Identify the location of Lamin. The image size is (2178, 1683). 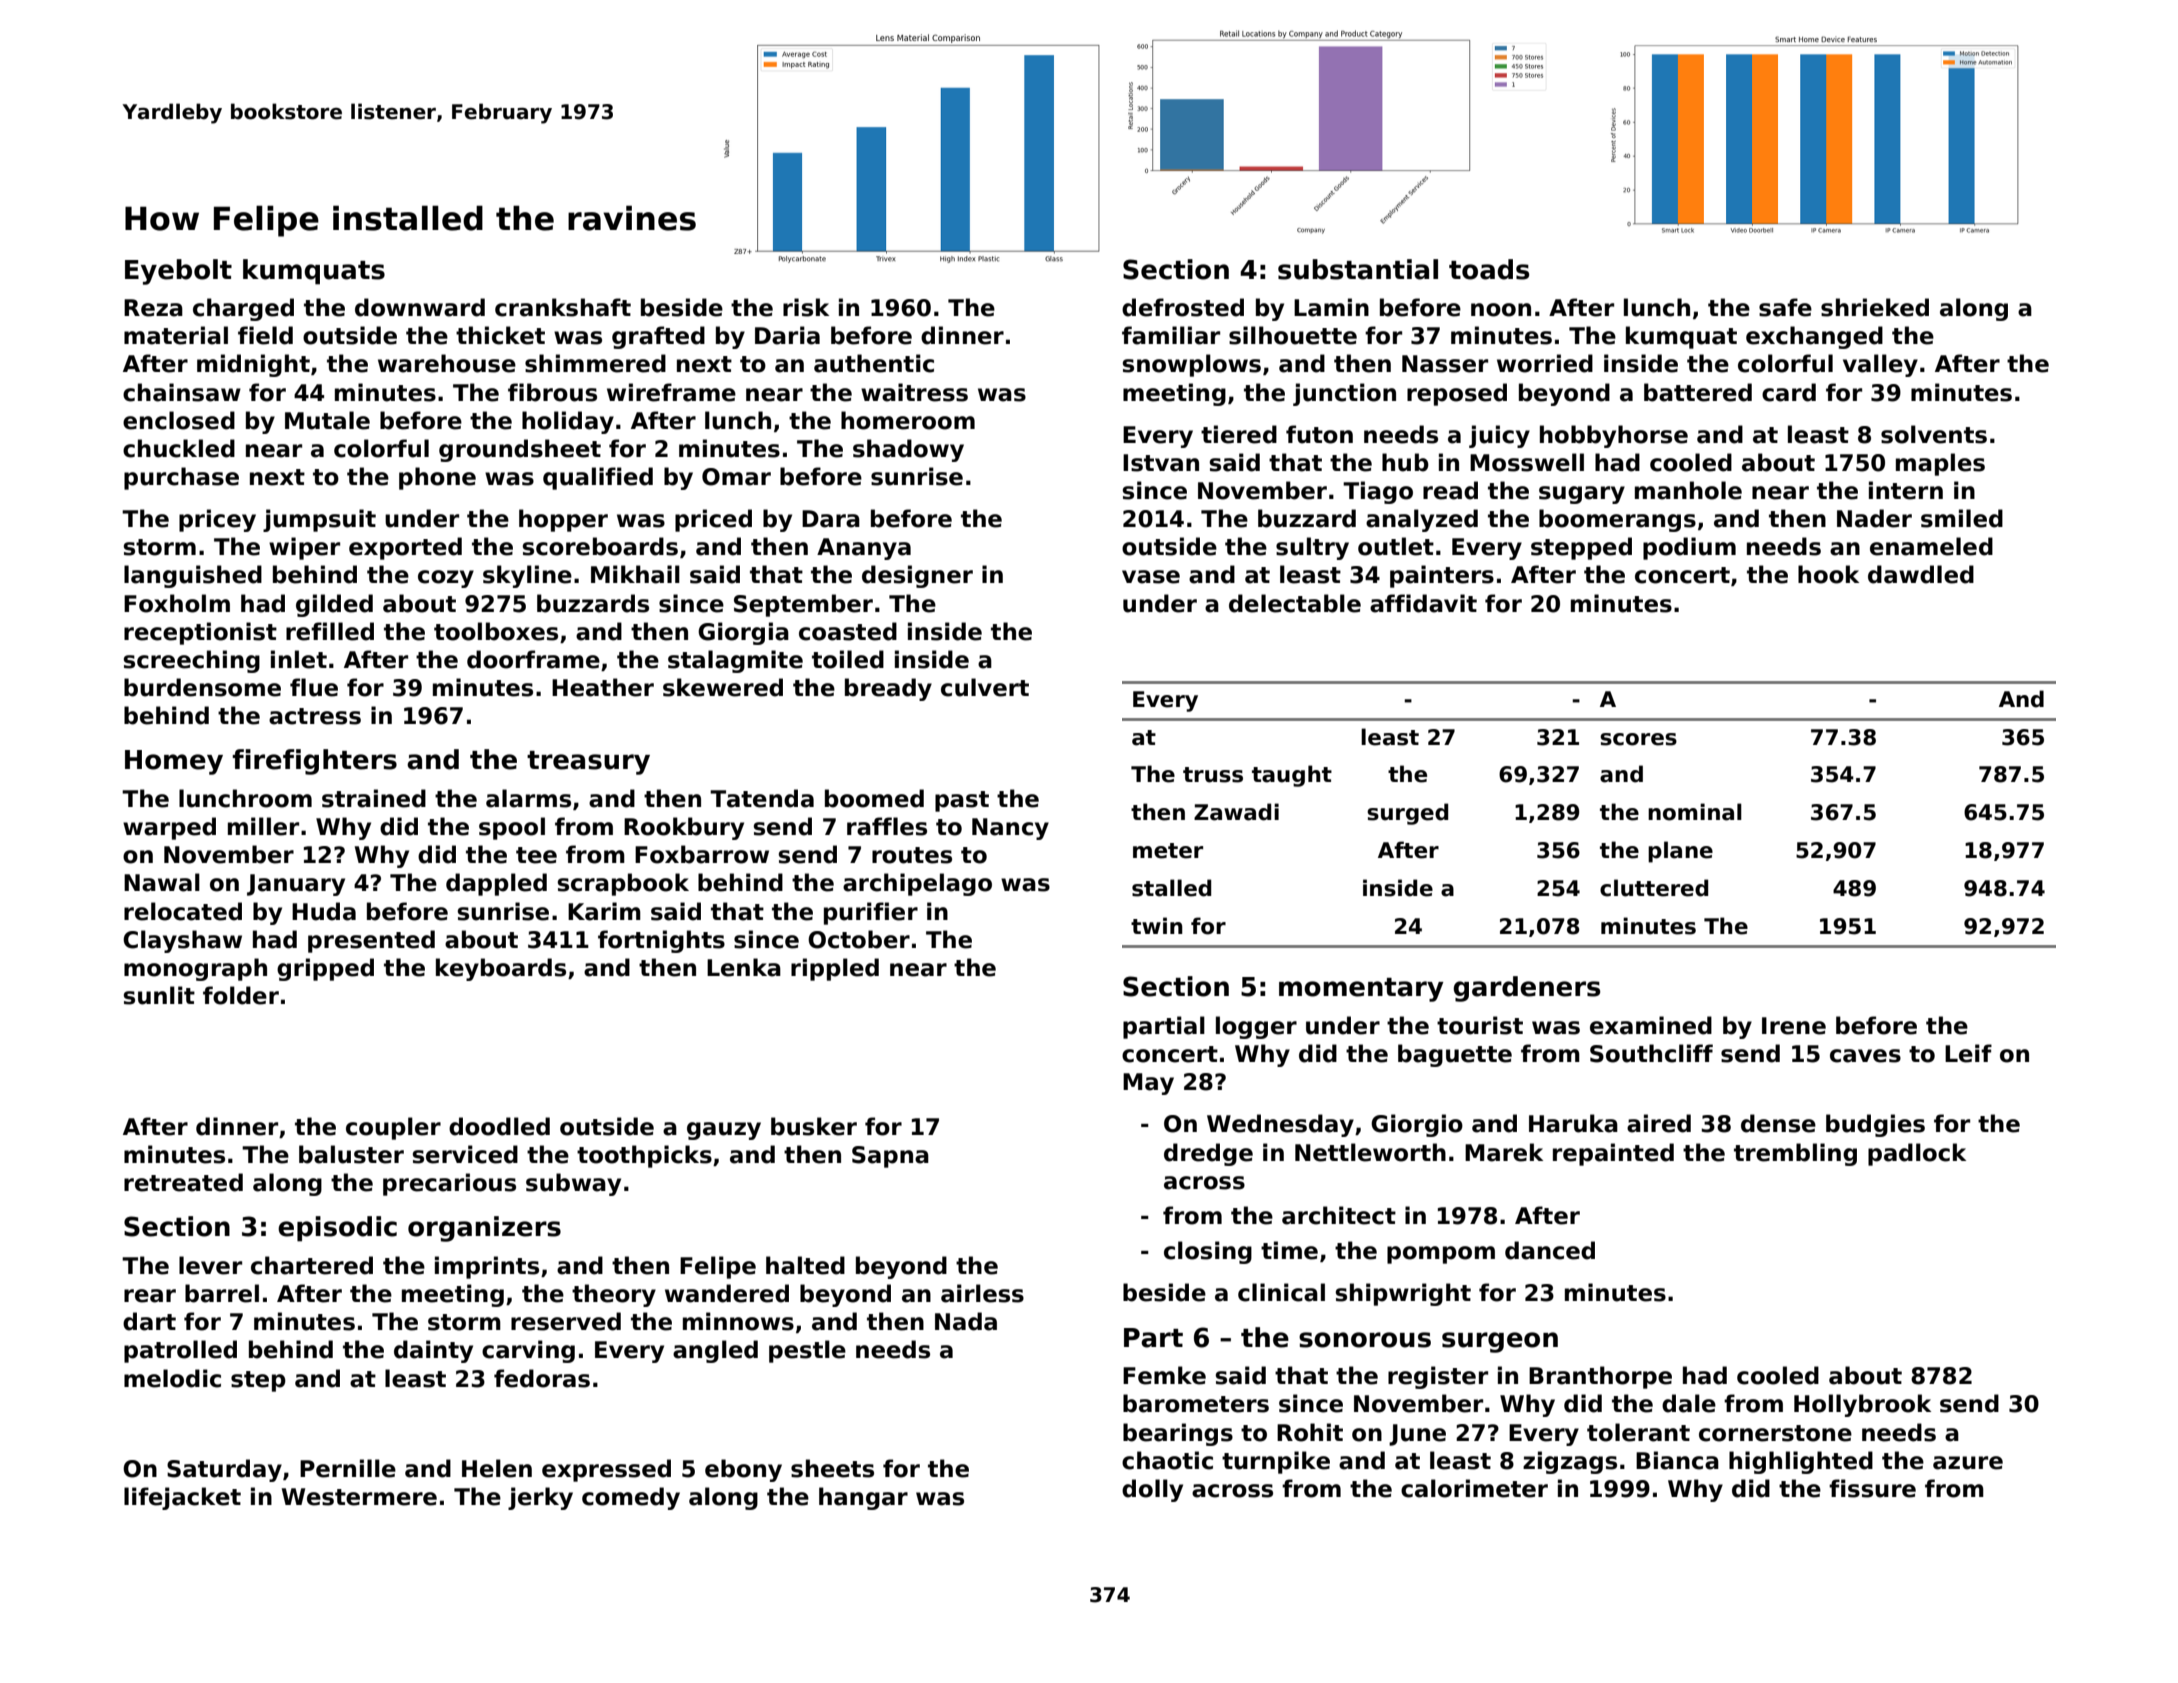
(1331, 307).
